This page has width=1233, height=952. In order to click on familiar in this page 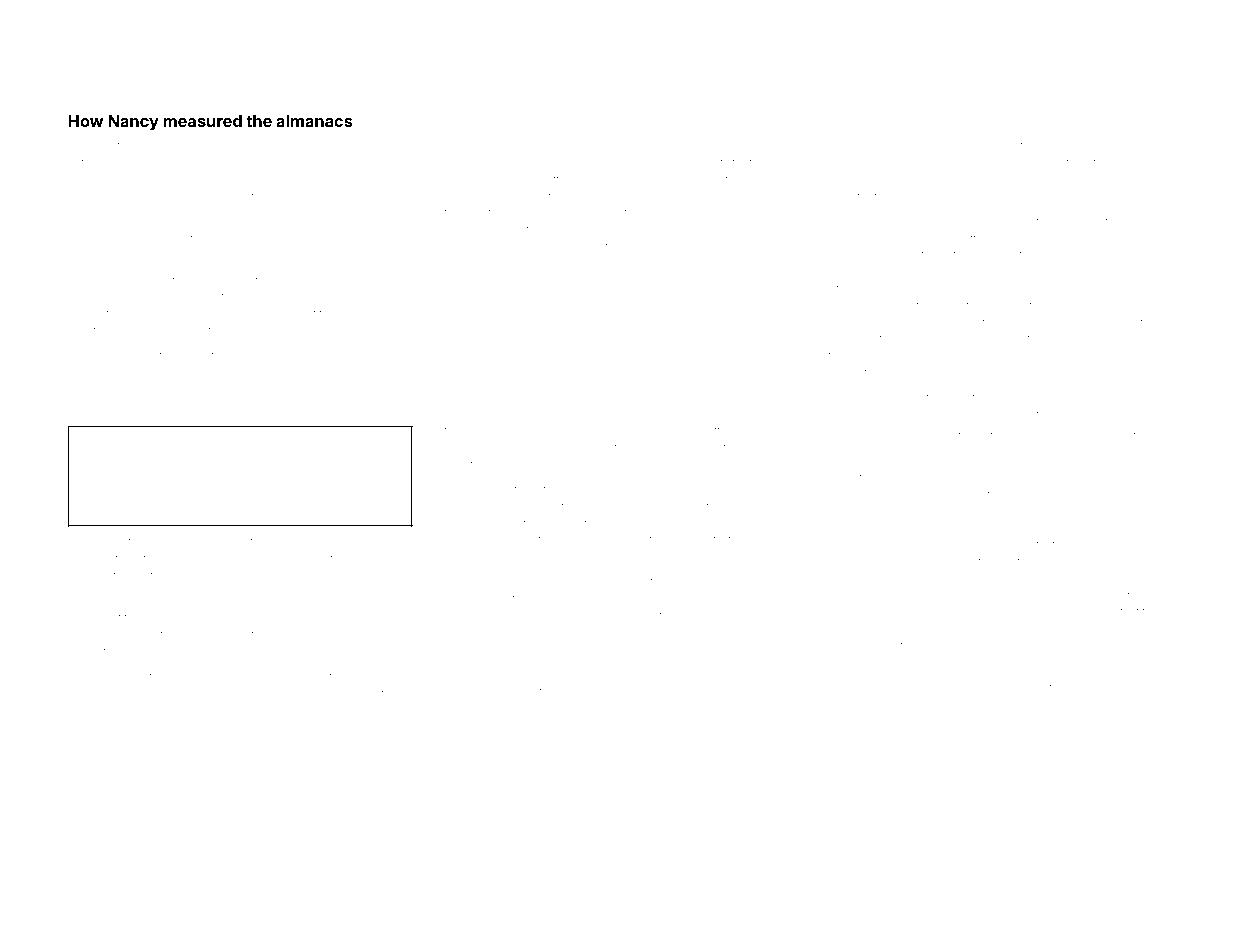, I will do `click(1125, 179)`.
